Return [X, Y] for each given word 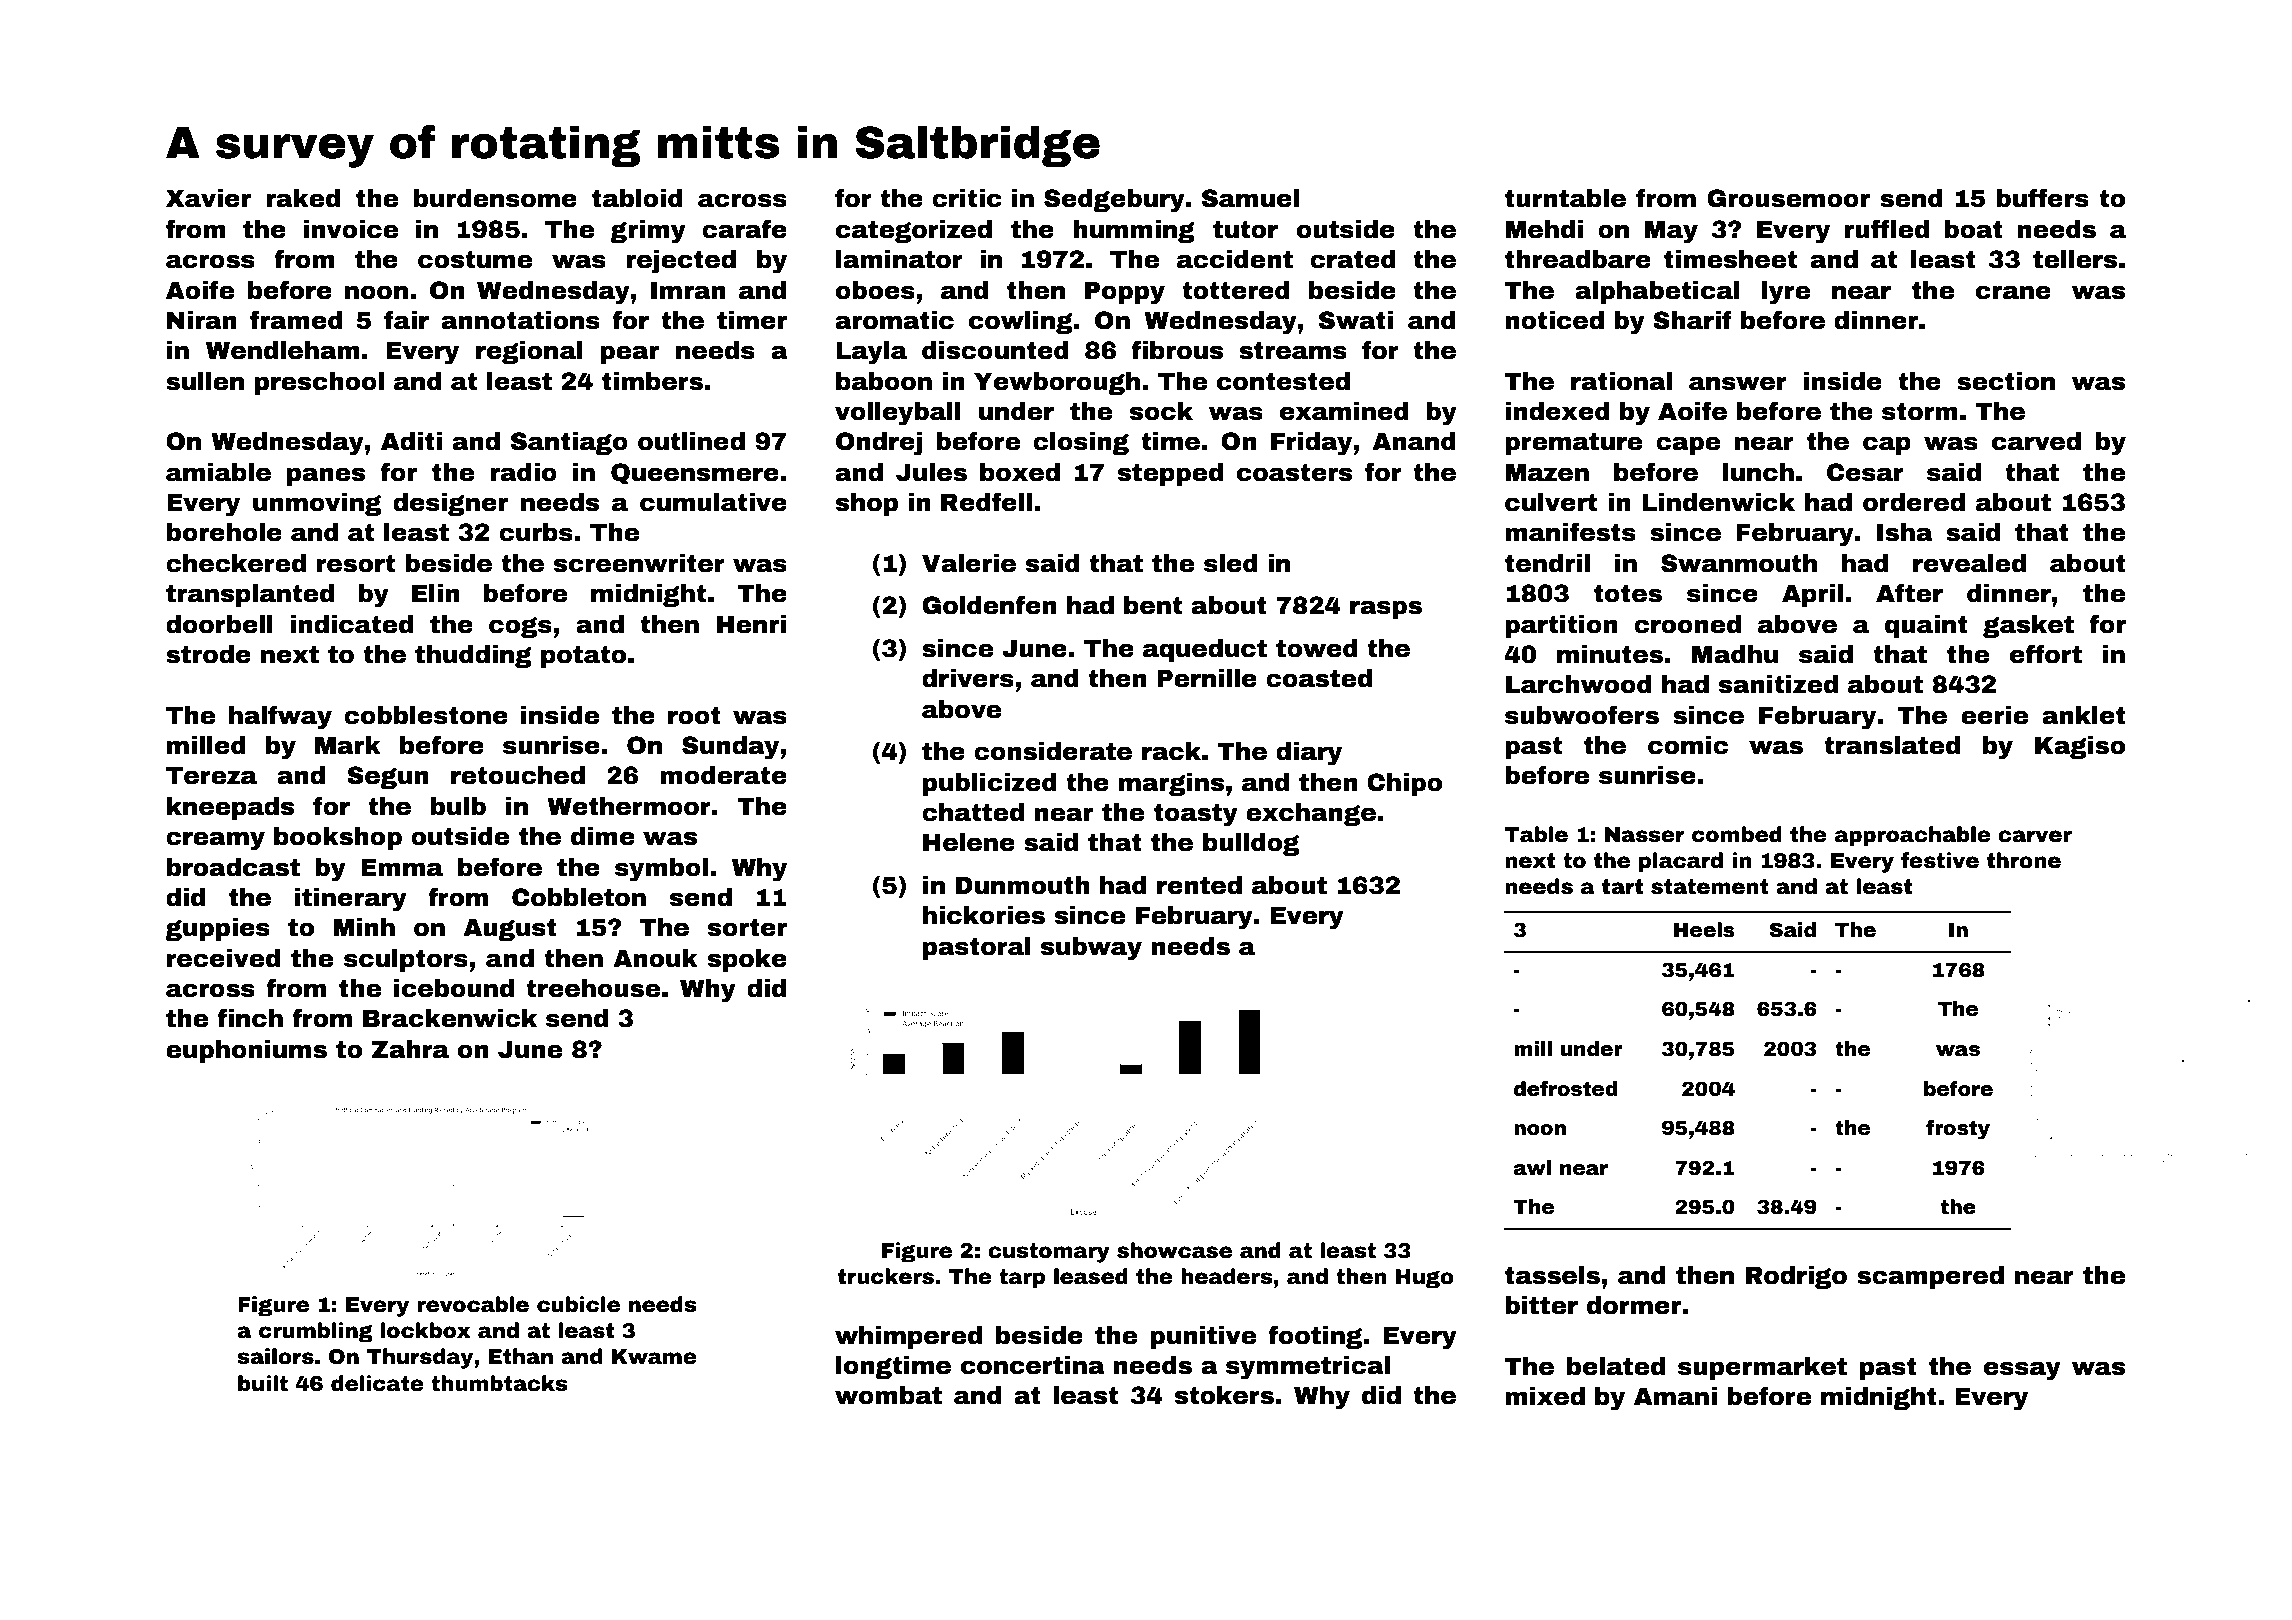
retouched [518, 775]
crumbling [316, 1332]
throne [2024, 860]
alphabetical [1657, 292]
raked [303, 198]
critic [967, 198]
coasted [1319, 678]
